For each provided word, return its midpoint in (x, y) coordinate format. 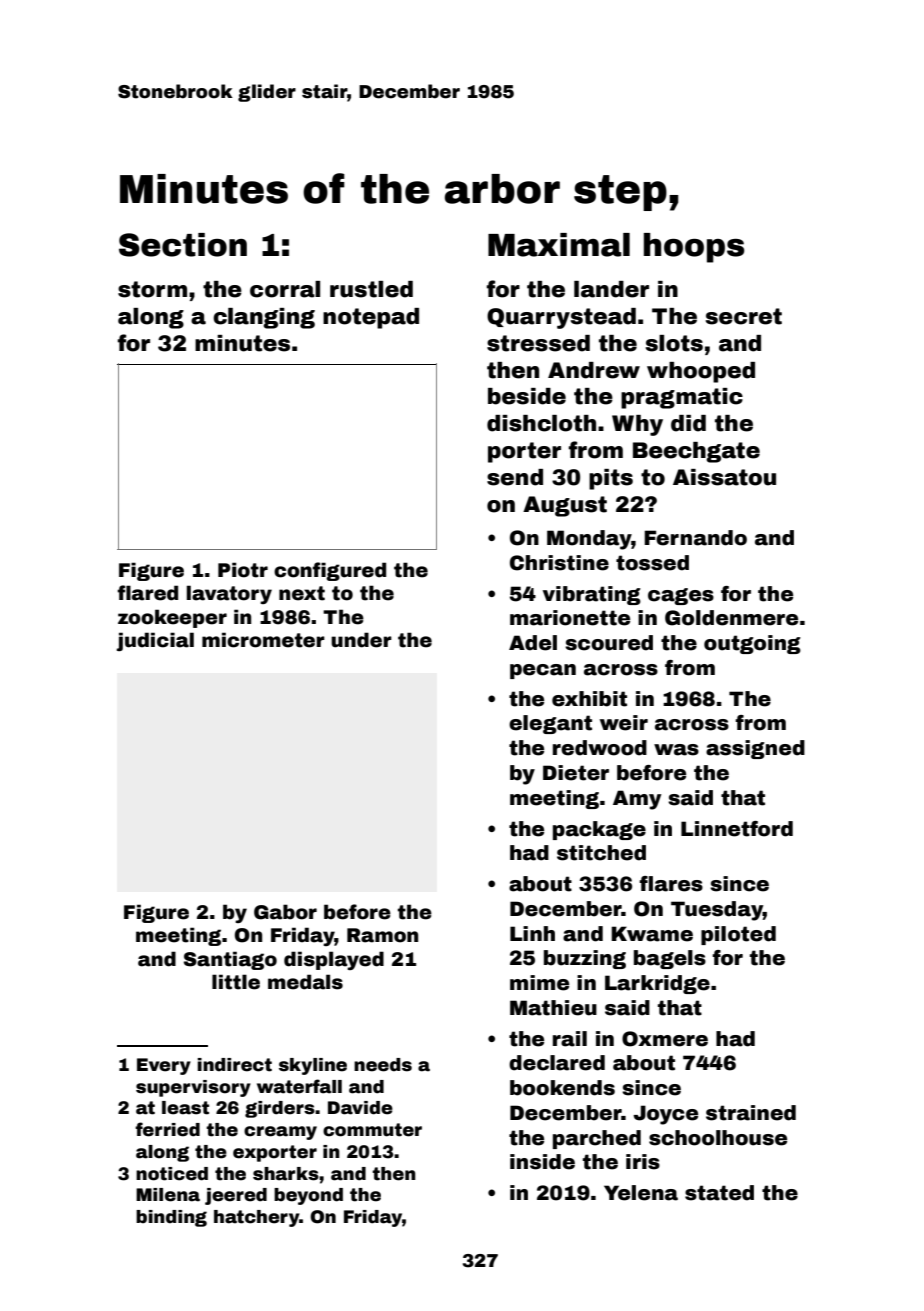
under (361, 640)
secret (744, 316)
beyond (308, 1196)
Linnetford (737, 829)
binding (171, 1218)
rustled (371, 289)
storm (152, 289)
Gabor (285, 912)
